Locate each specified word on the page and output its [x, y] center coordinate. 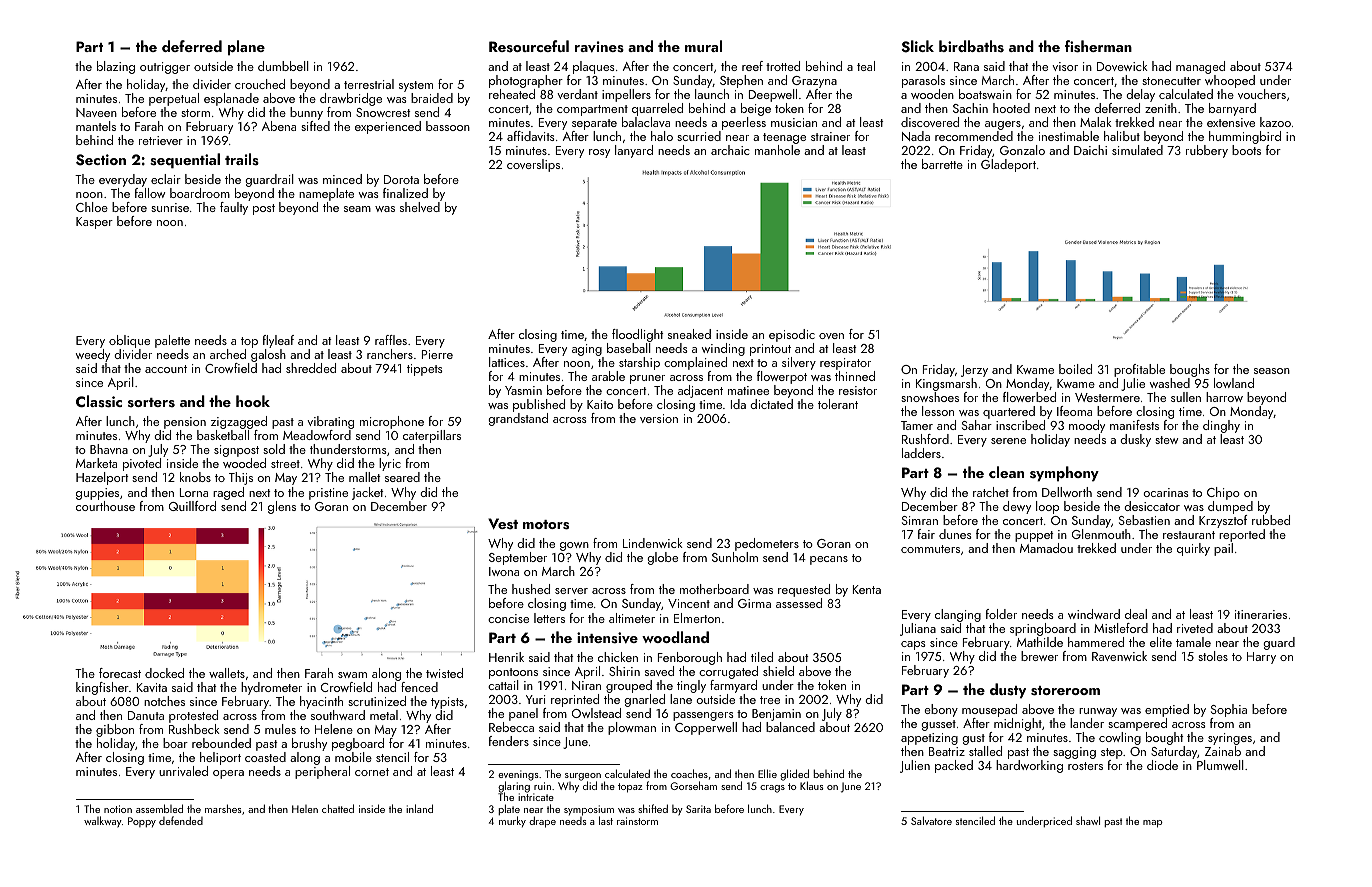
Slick [918, 46]
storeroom [1065, 691]
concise [508, 618]
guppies [97, 494]
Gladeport [1008, 165]
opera [228, 774]
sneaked [689, 334]
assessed [799, 603]
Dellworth [1067, 492]
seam [357, 209]
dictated [772, 404]
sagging [1074, 753]
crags [772, 789]
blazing [116, 67]
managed [1200, 67]
